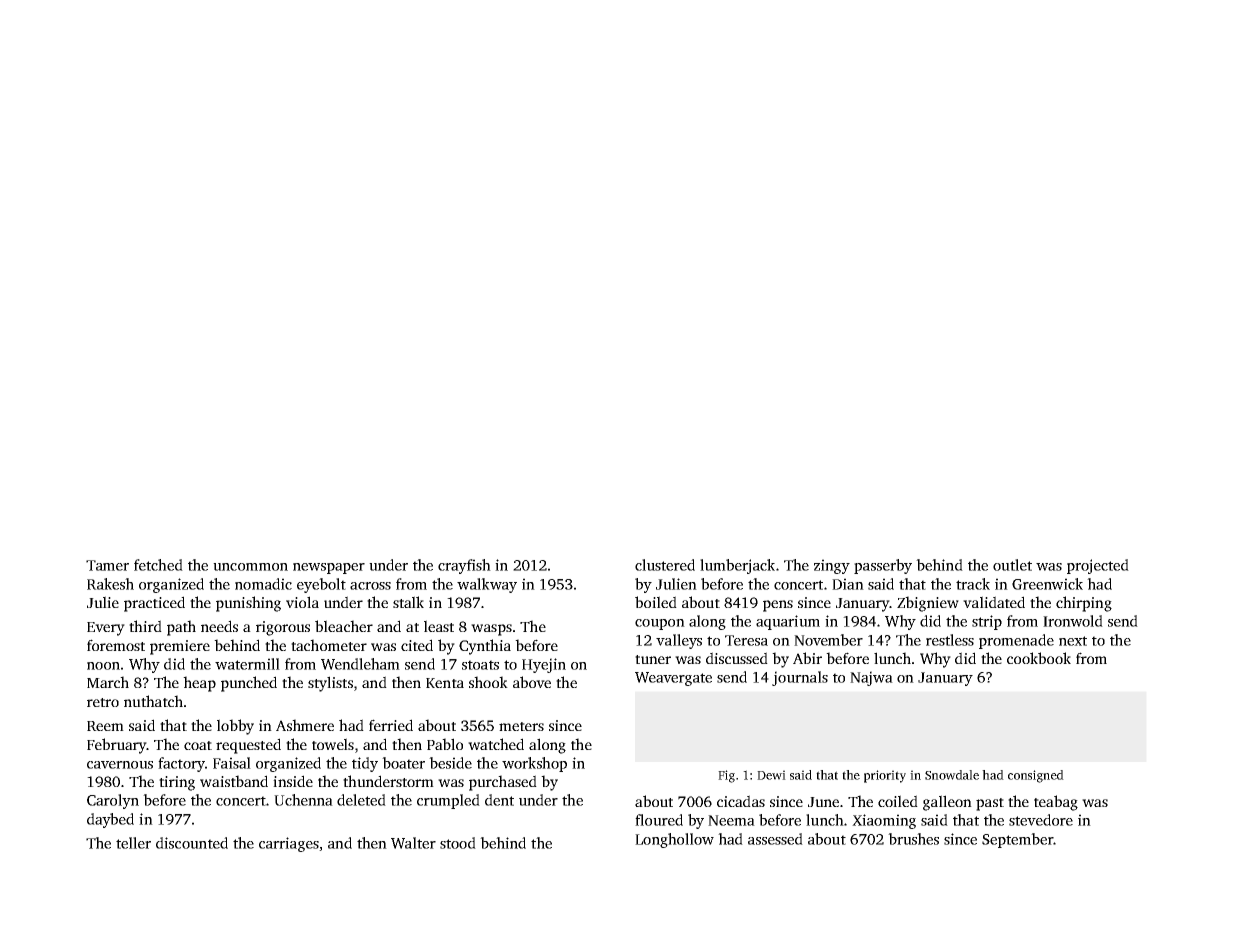  What do you see at coordinates (871, 678) in the screenshot?
I see `Najwa` at bounding box center [871, 678].
